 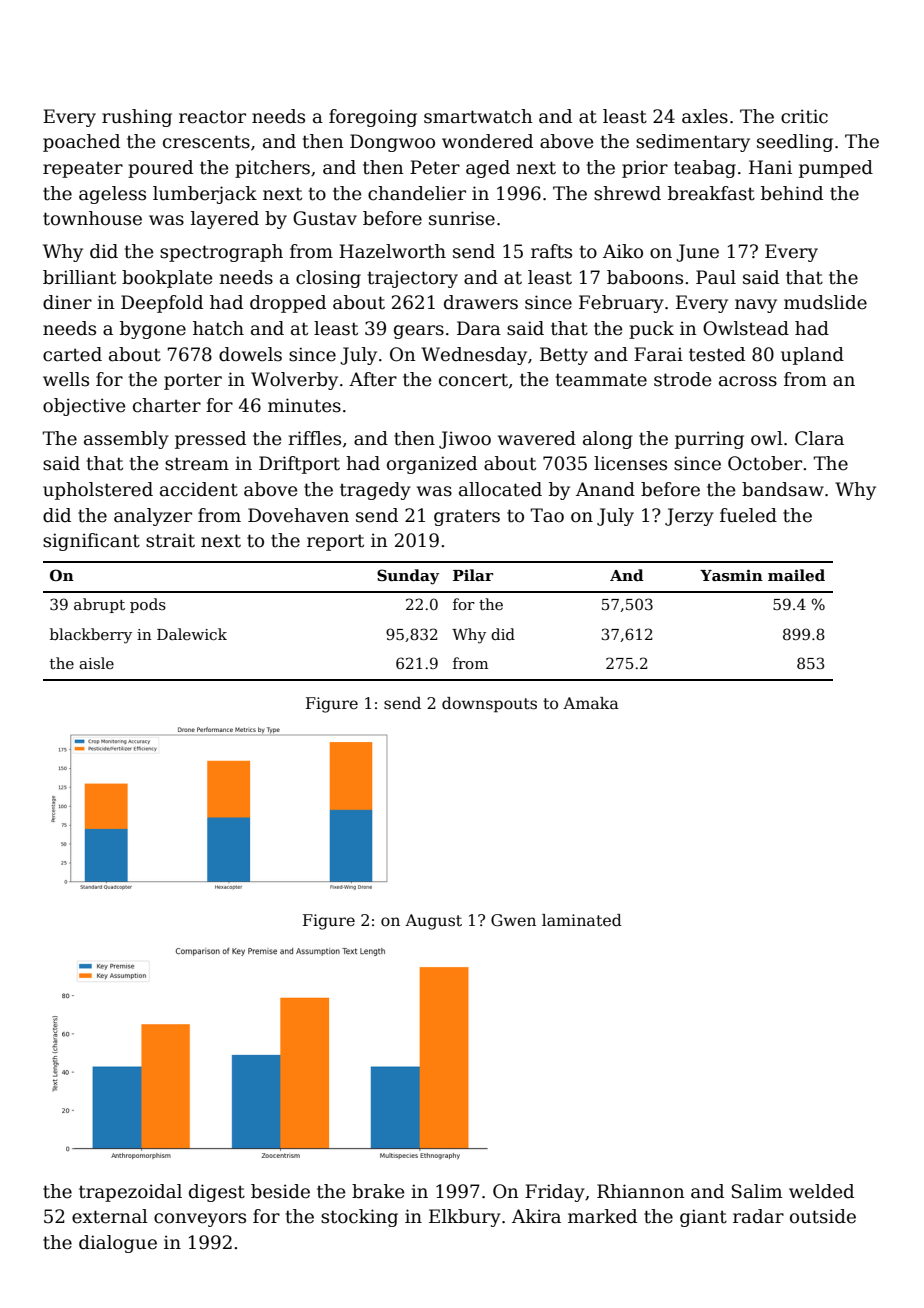 I want to click on Deepfold, so click(x=162, y=304).
